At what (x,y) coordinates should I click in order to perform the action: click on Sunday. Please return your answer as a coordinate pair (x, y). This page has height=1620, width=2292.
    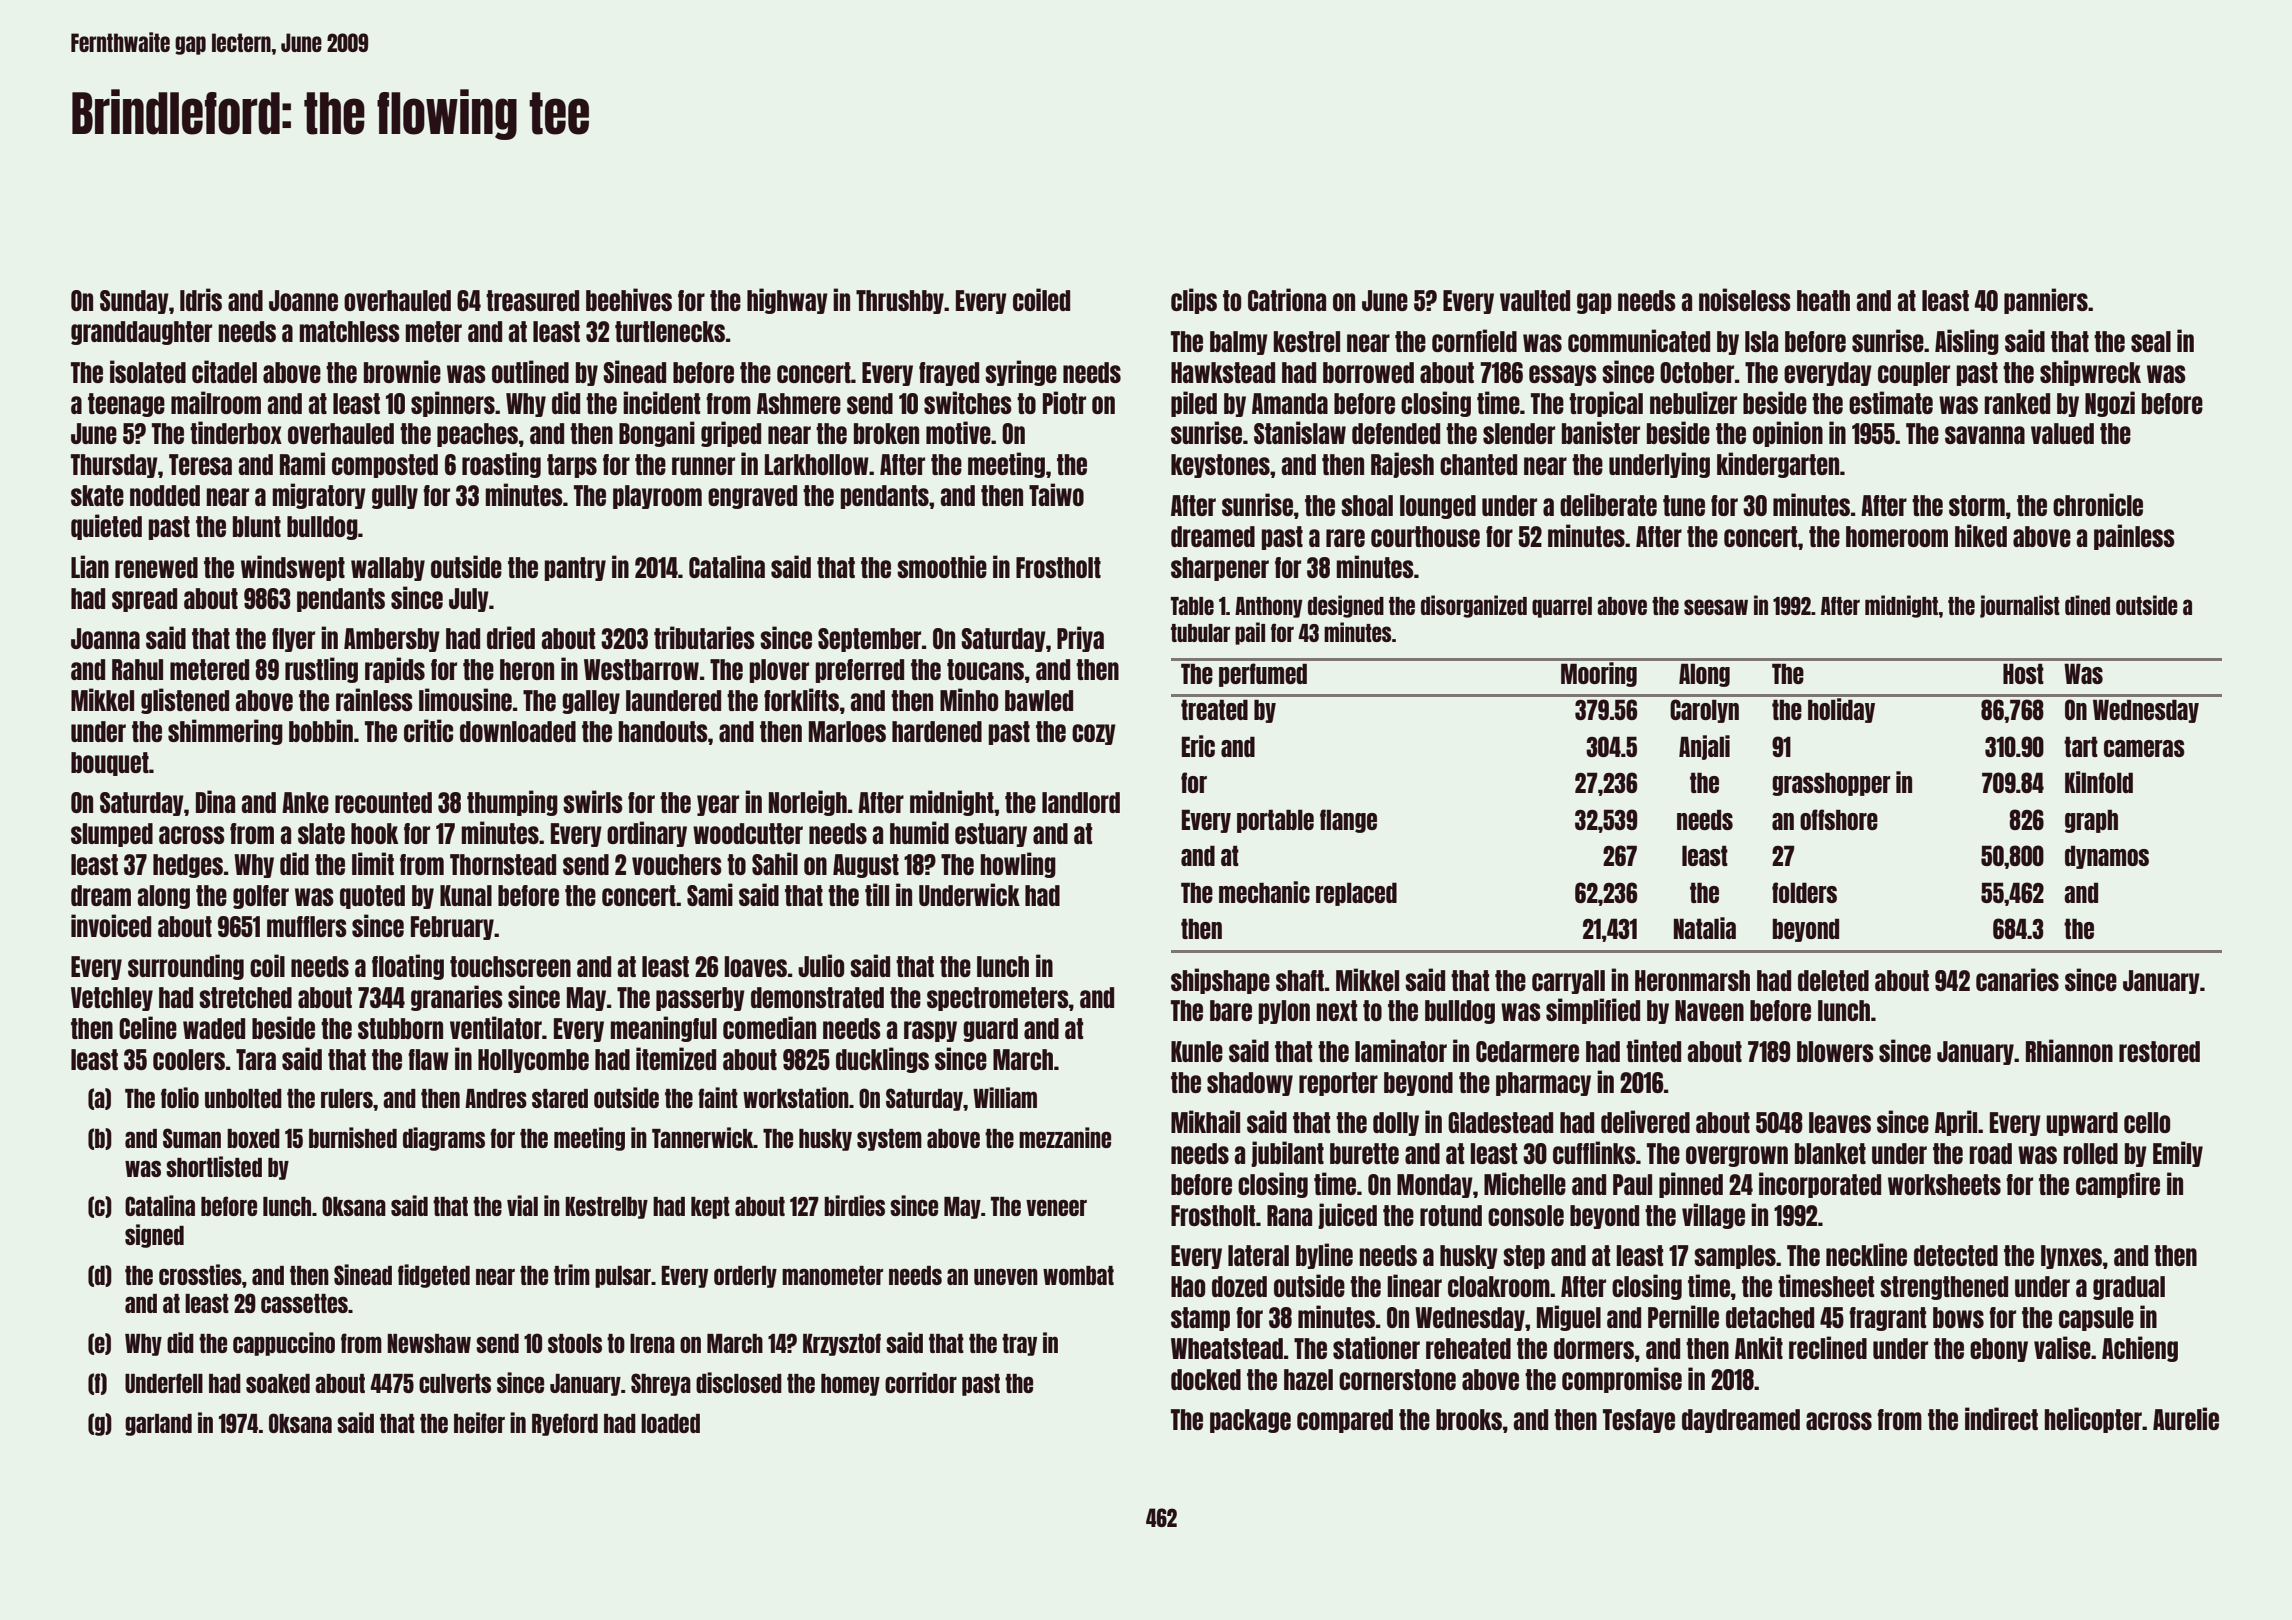
    Looking at the image, I should click on (134, 302).
